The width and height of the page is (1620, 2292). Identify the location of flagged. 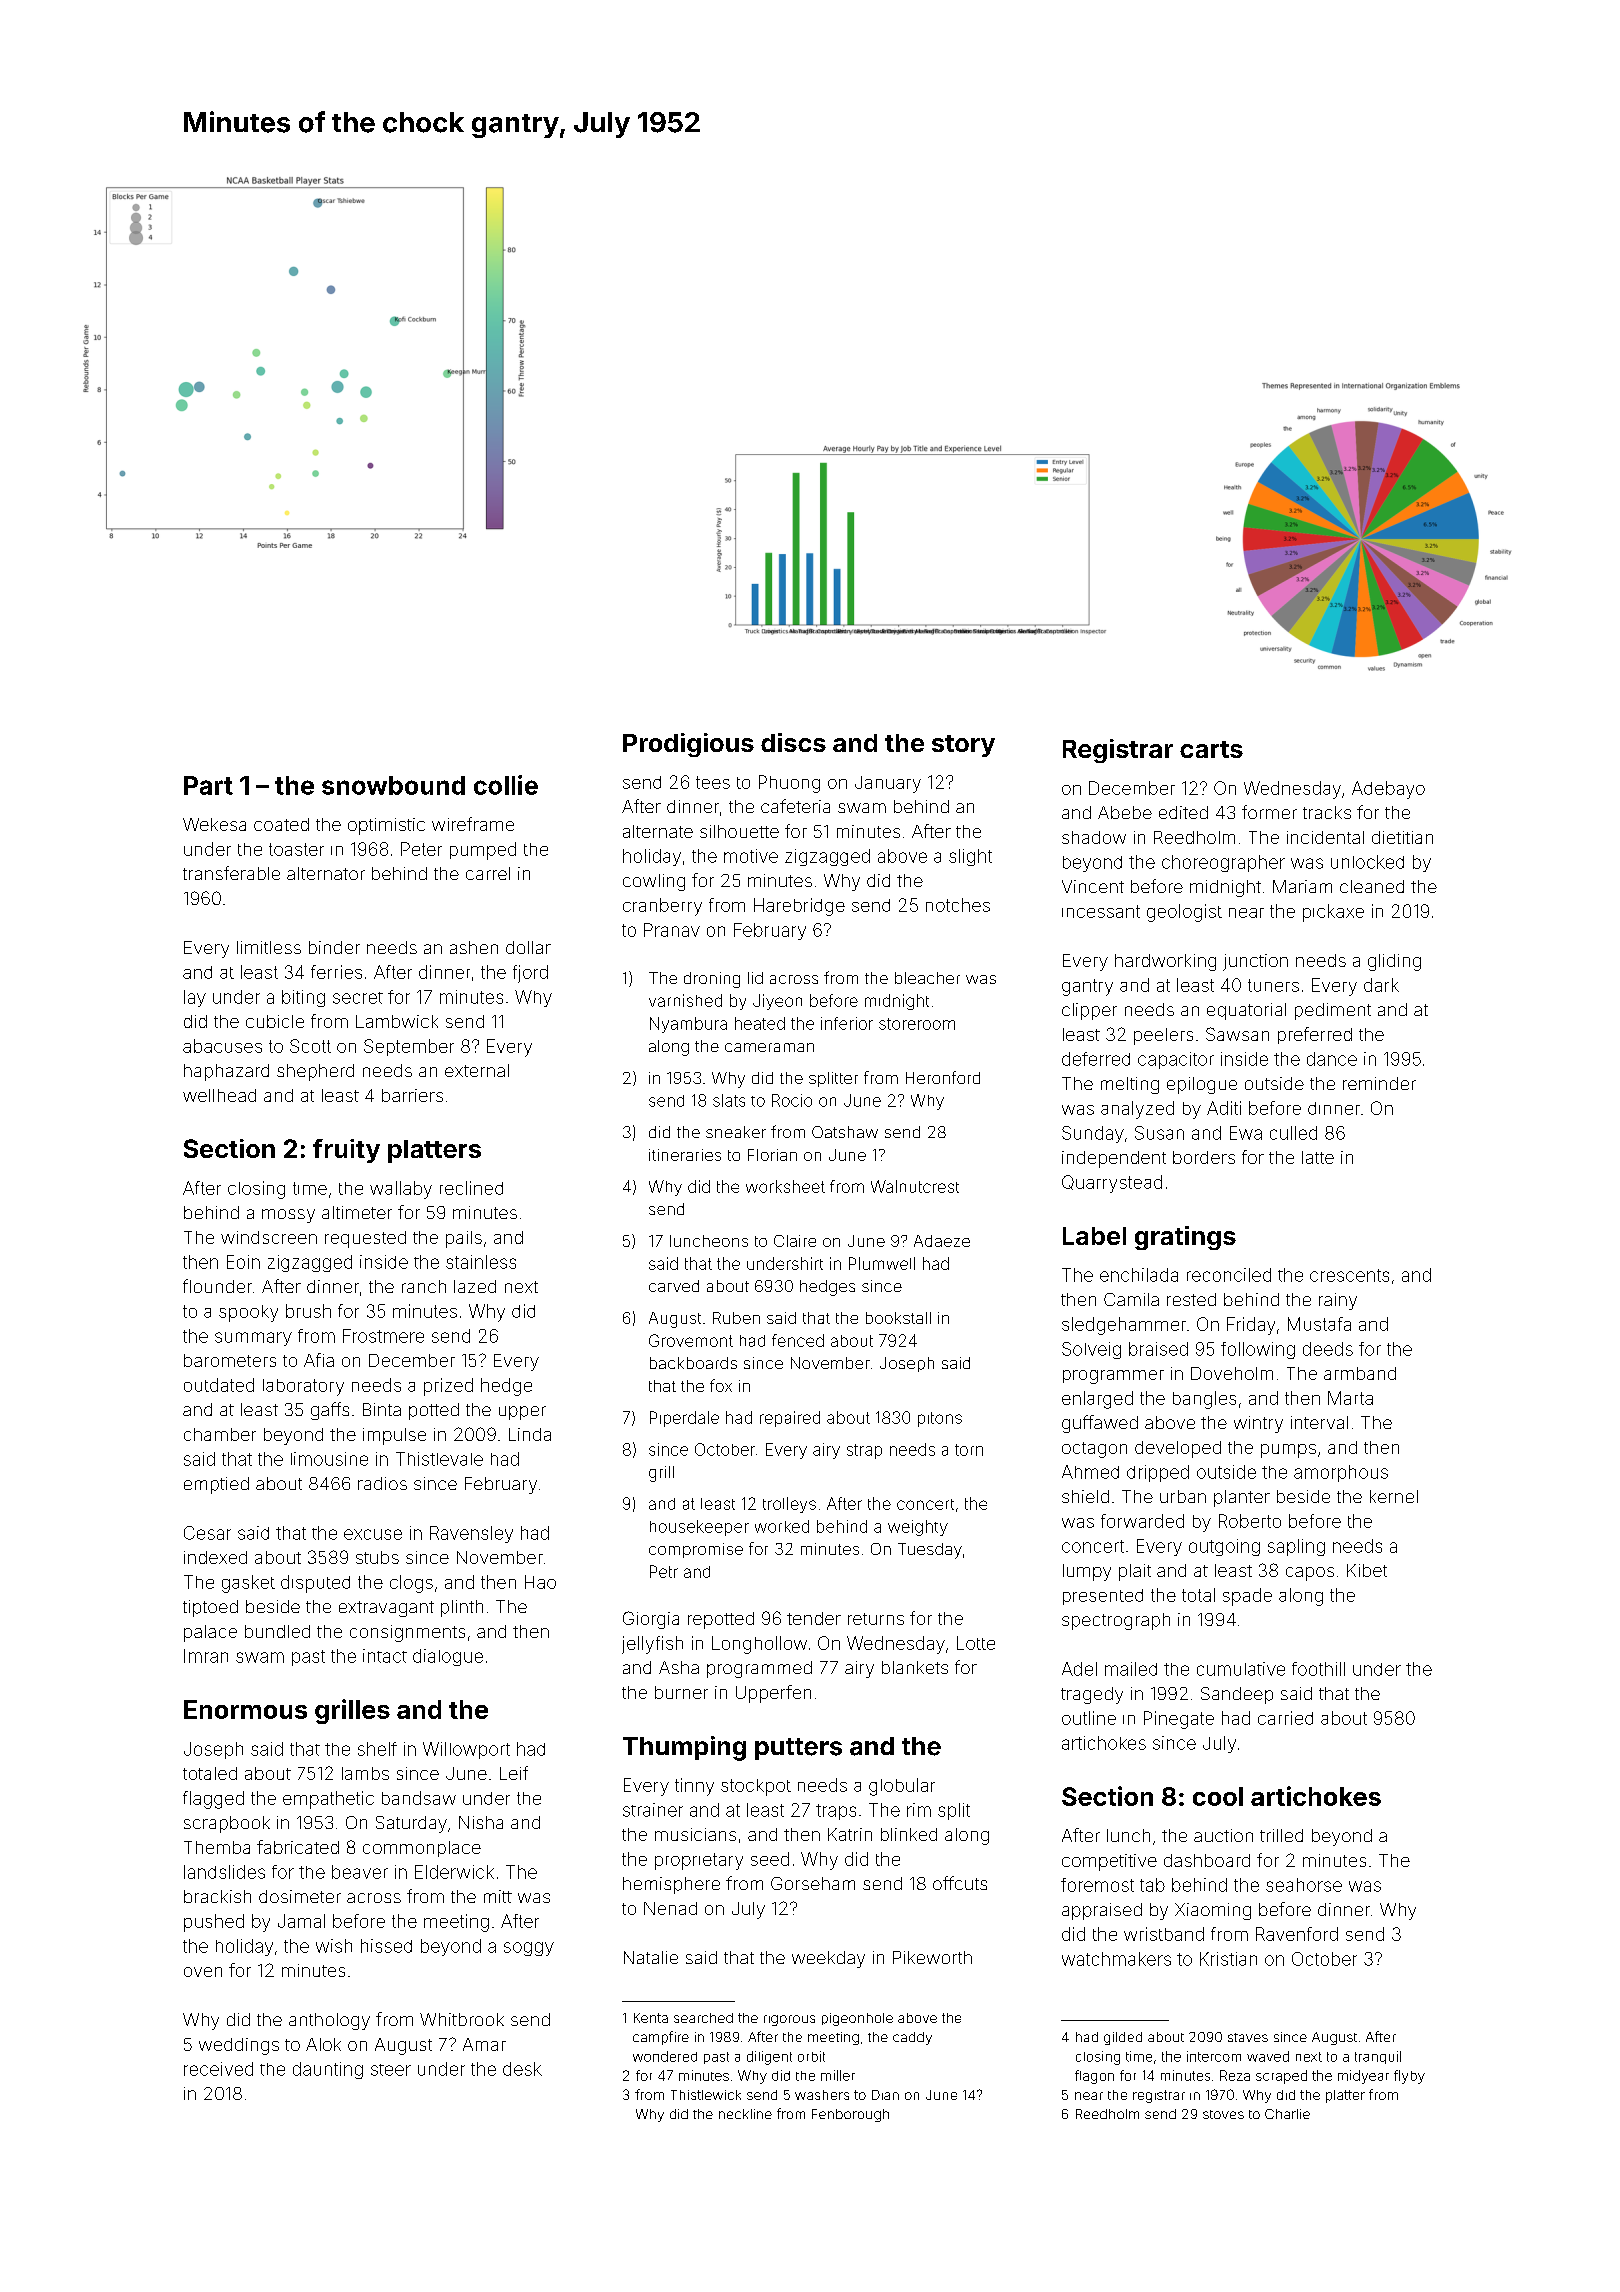
(213, 1800).
